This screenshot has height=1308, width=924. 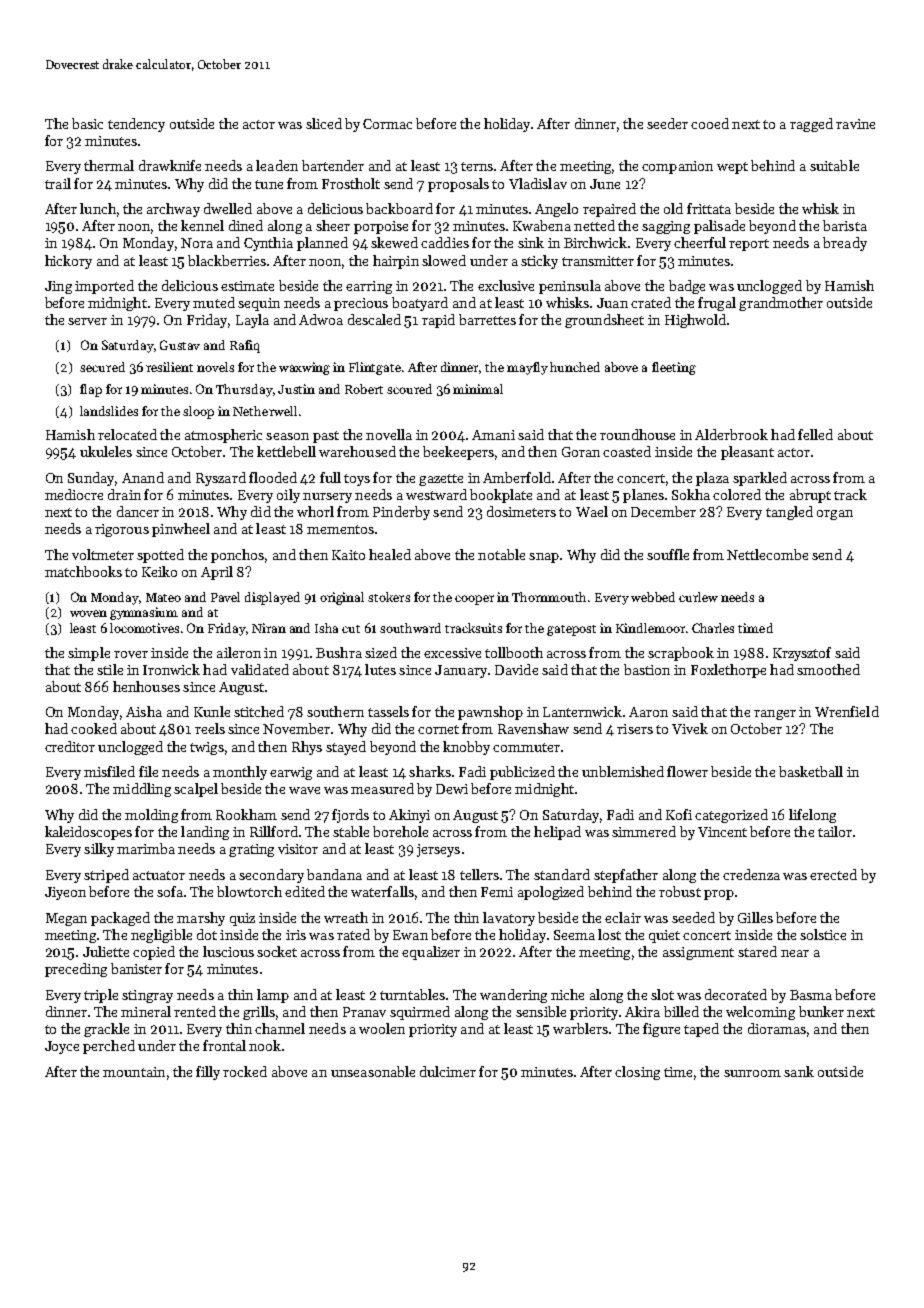 I want to click on server, so click(x=87, y=321).
